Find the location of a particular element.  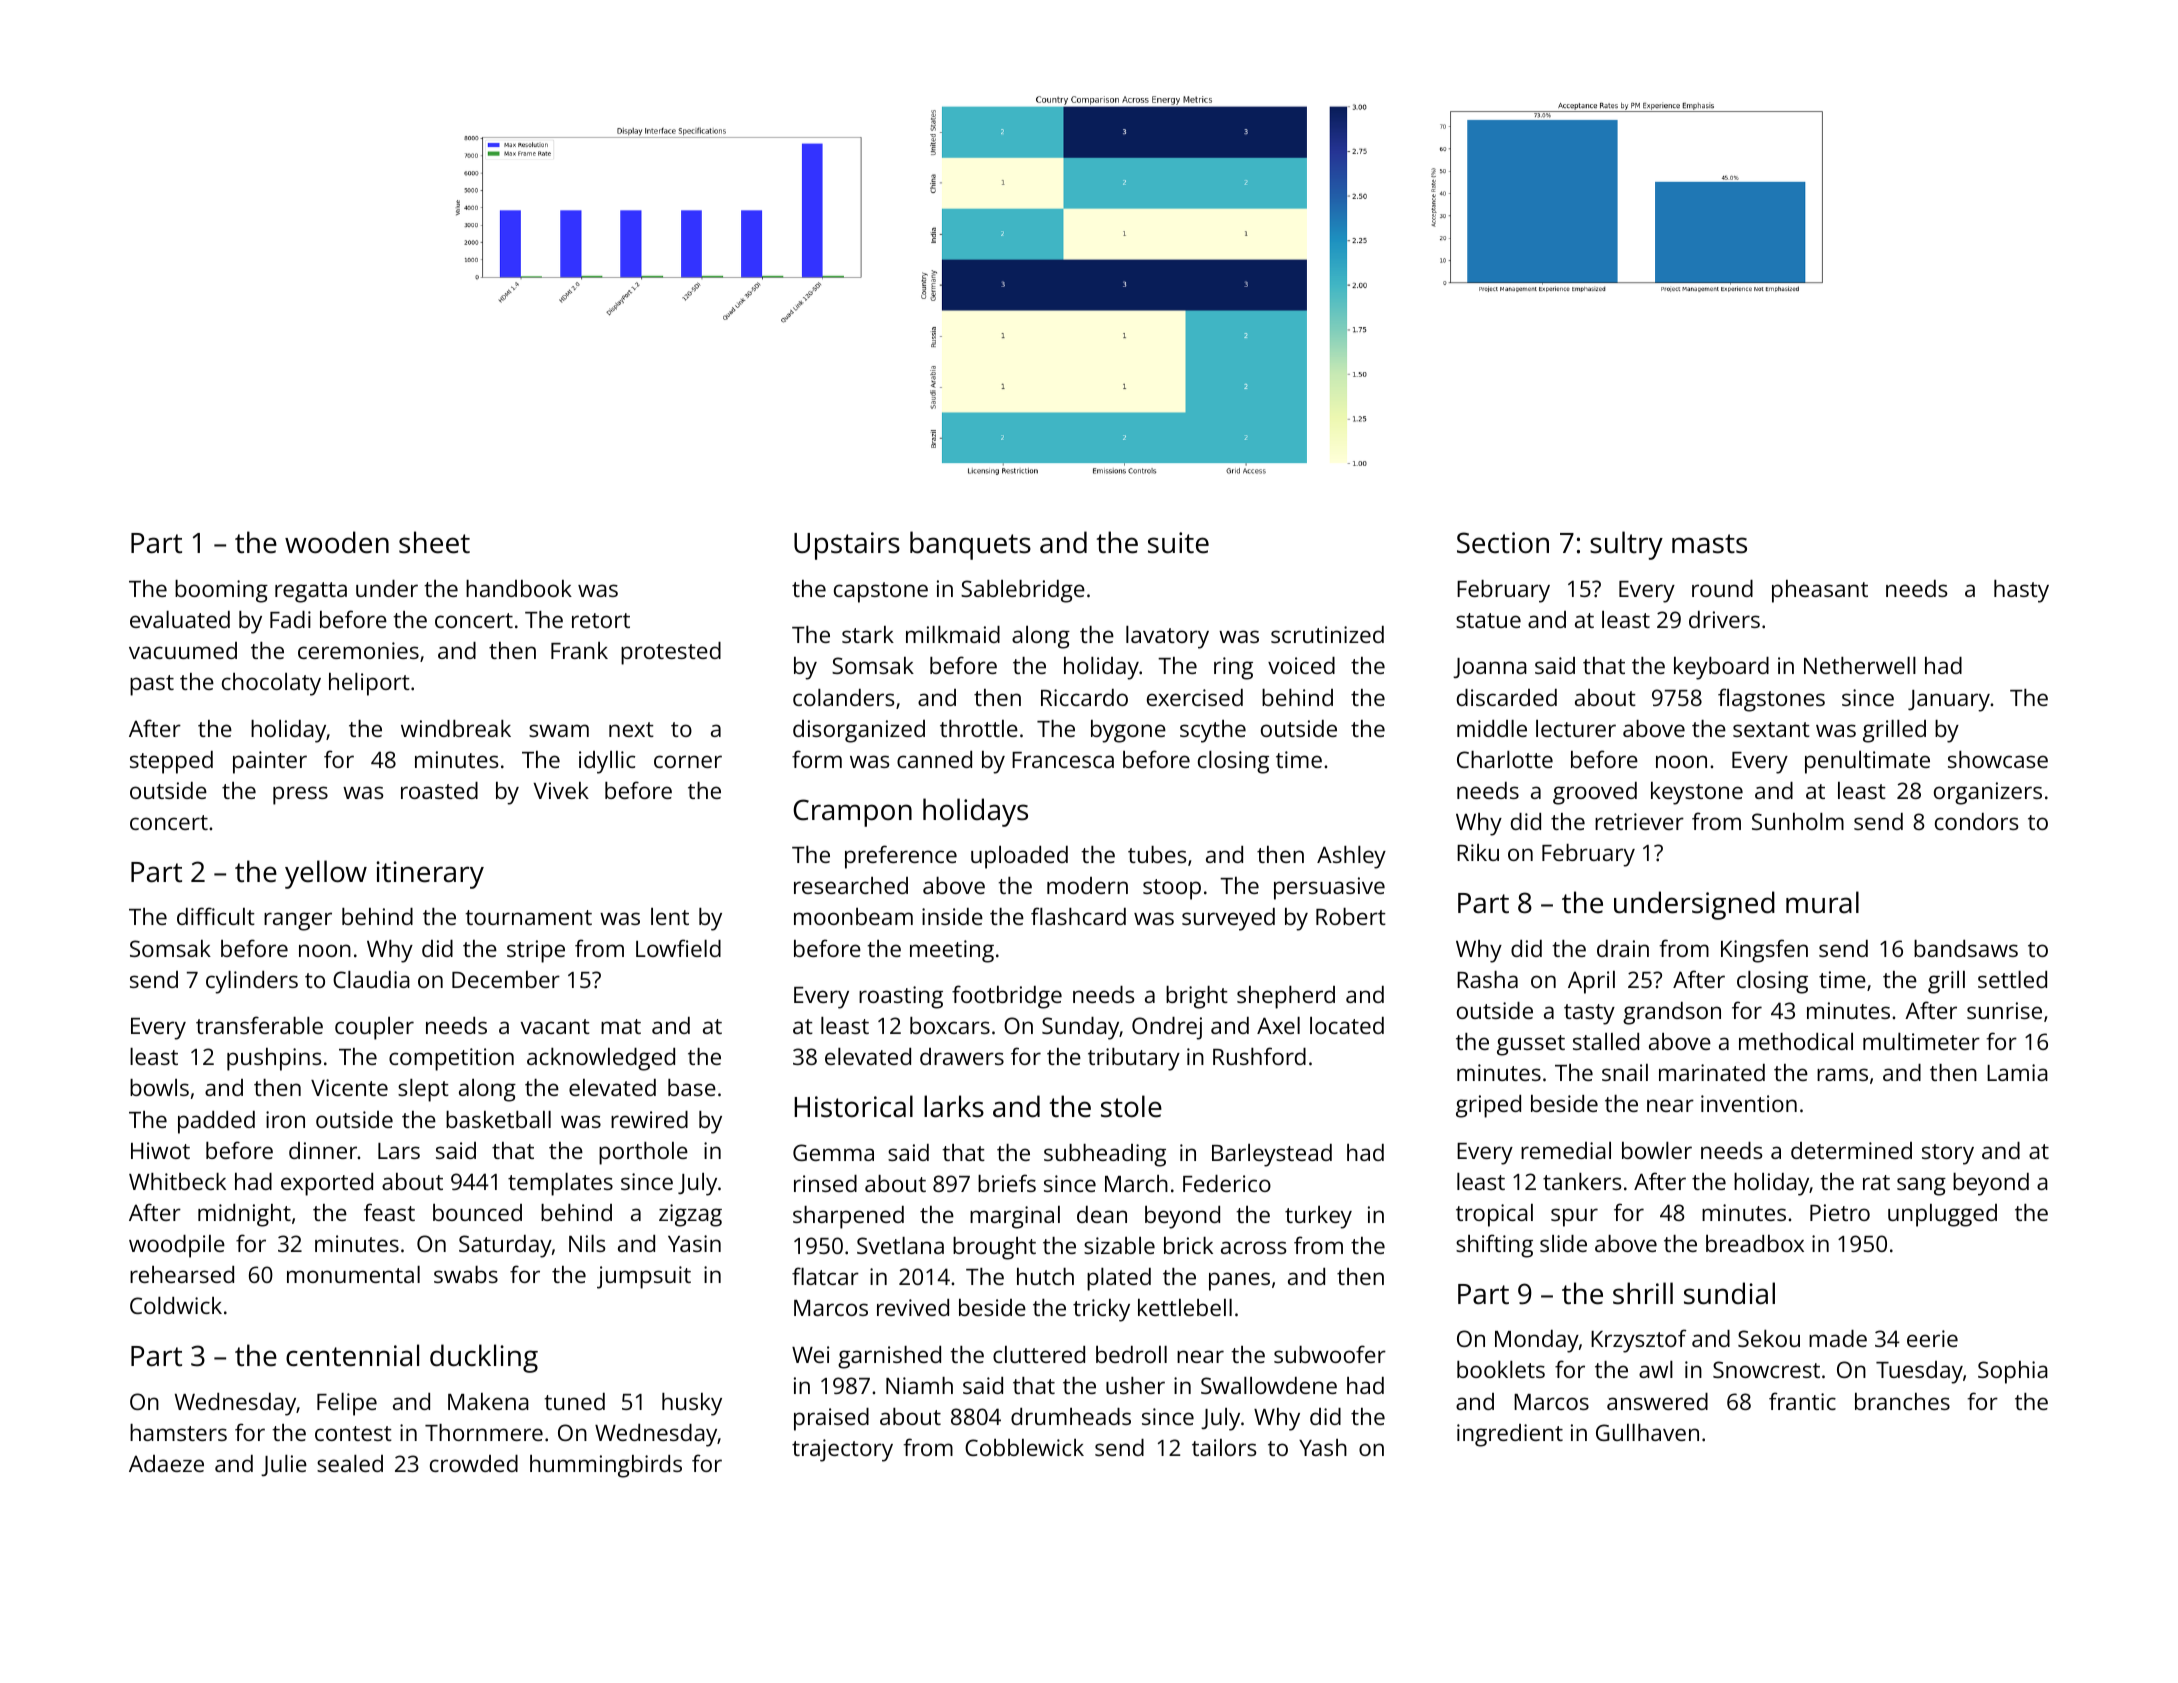

hasty is located at coordinates (2021, 591).
